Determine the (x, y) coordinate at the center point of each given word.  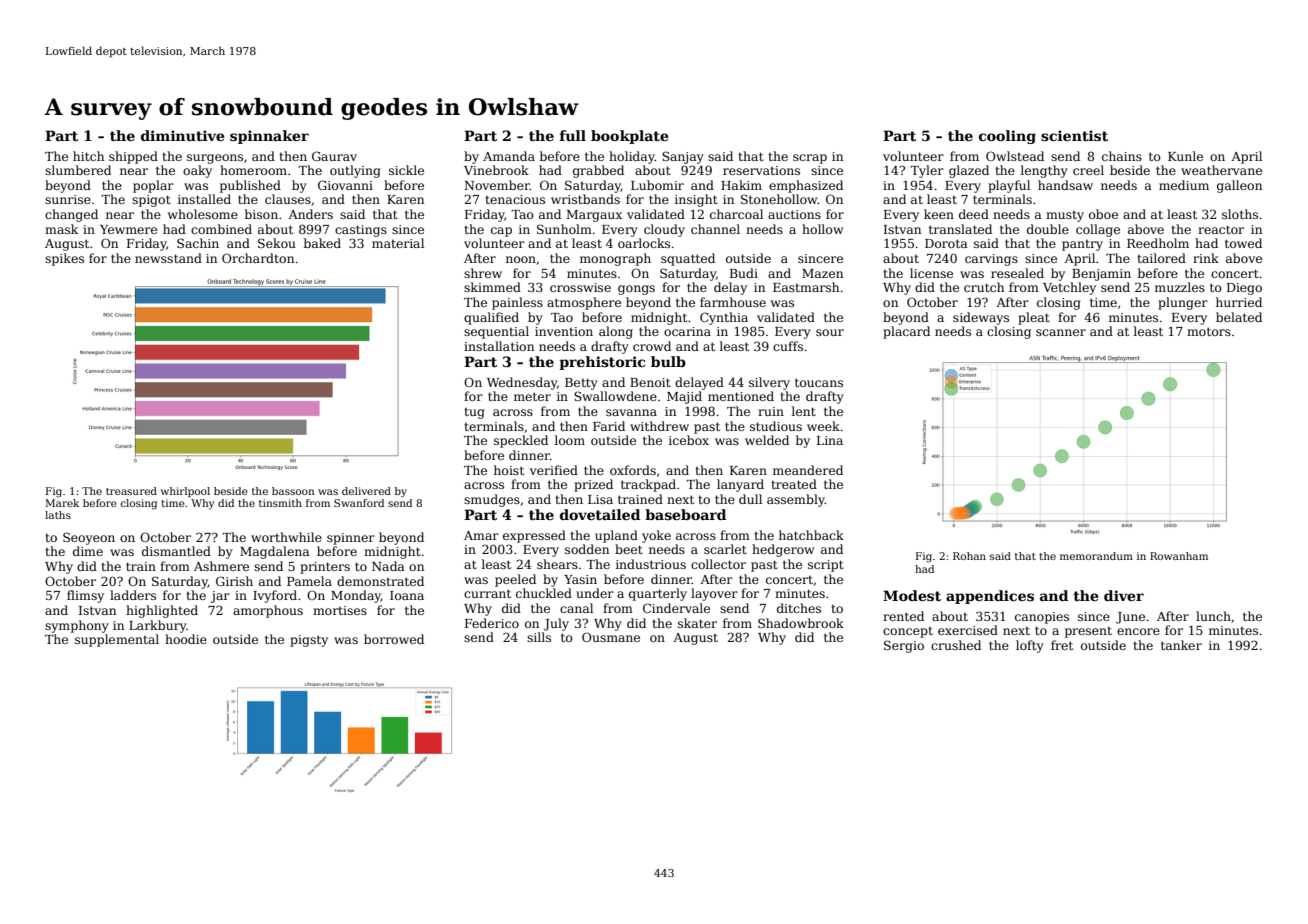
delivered (366, 491)
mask (61, 229)
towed (1243, 243)
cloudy (664, 230)
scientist (1074, 135)
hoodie (186, 639)
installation (499, 346)
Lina (830, 440)
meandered (808, 470)
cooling (1007, 137)
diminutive (182, 135)
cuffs (788, 346)
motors (1209, 331)
